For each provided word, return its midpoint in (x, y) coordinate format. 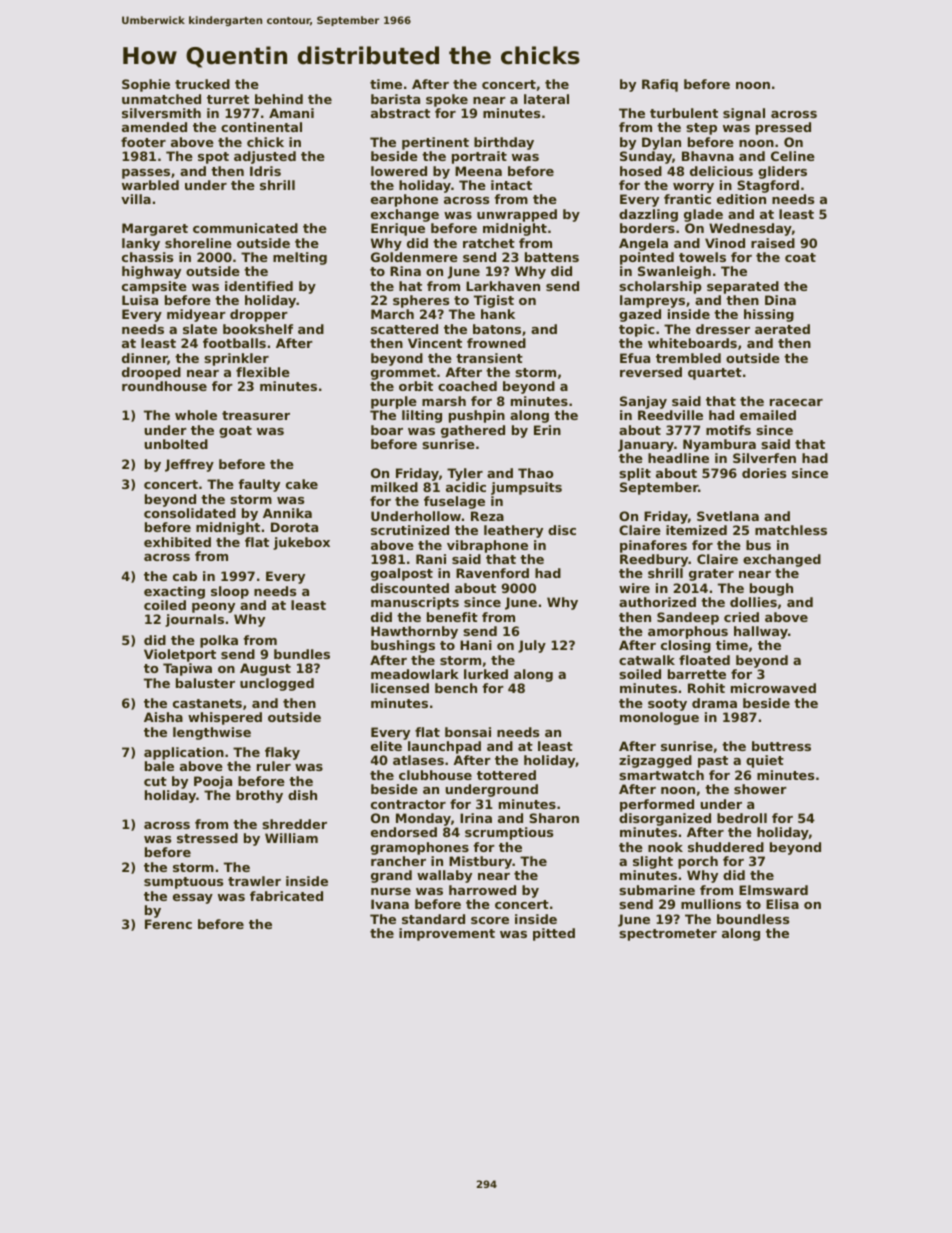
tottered (506, 775)
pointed (647, 258)
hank (498, 314)
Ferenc (168, 924)
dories (764, 473)
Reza (487, 516)
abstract (400, 113)
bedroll (742, 818)
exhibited (177, 542)
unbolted (176, 444)
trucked (202, 84)
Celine (793, 156)
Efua (635, 358)
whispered (225, 718)
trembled (688, 358)
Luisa (140, 300)
